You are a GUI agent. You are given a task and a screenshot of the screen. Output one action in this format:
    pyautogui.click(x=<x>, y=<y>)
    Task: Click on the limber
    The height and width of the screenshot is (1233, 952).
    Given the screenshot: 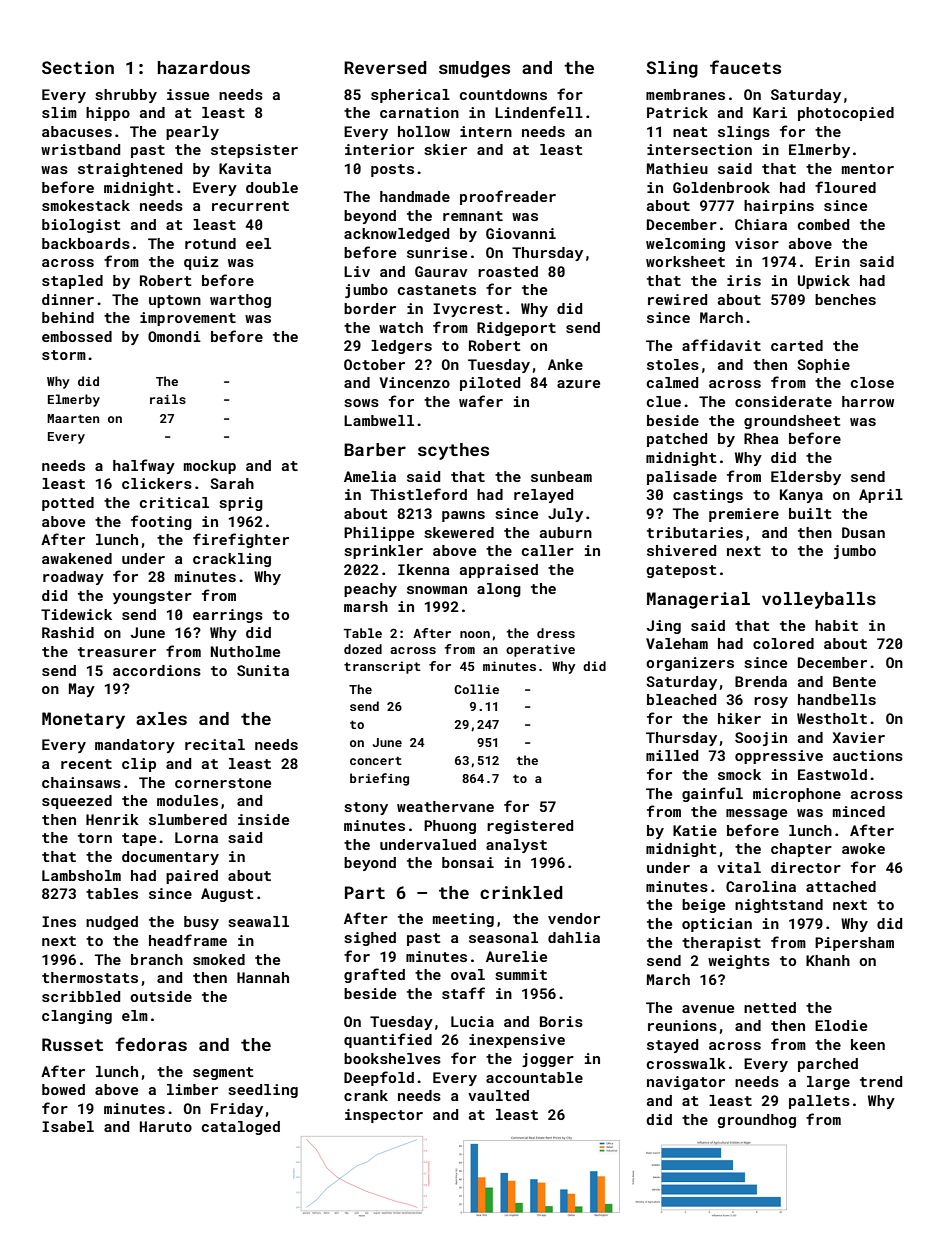 What is the action you would take?
    pyautogui.click(x=192, y=1089)
